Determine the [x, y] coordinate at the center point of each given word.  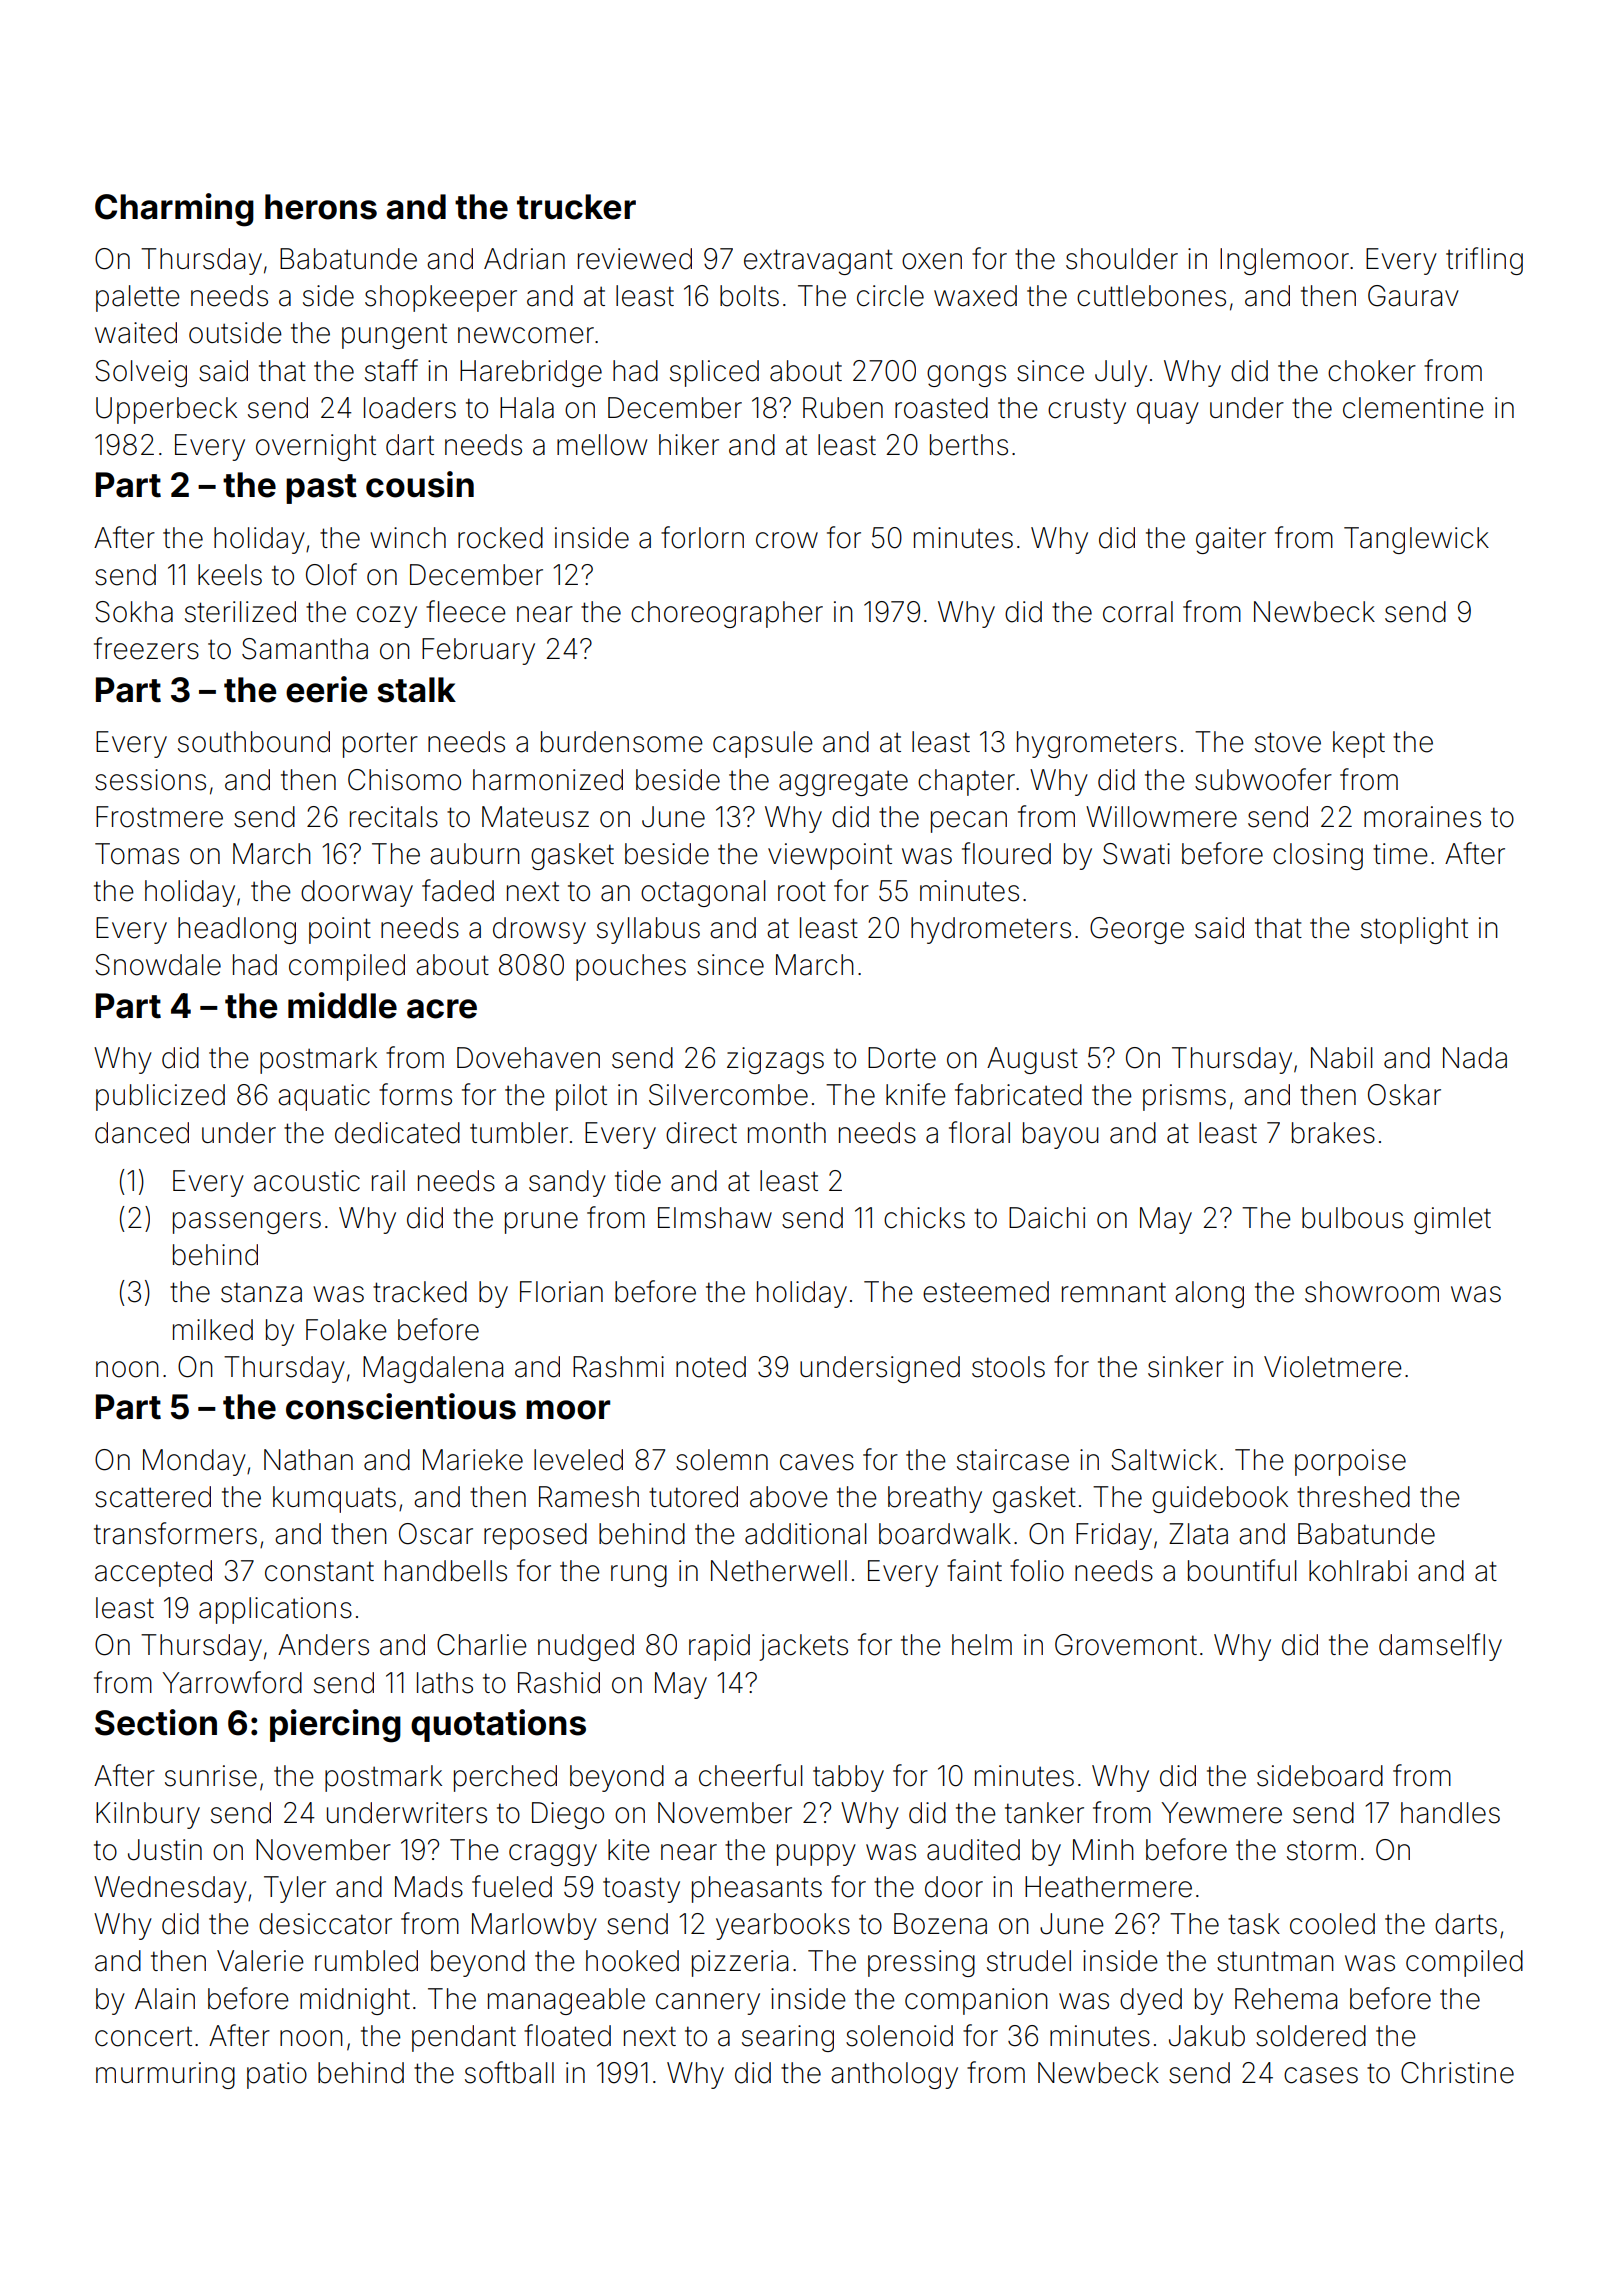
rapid [719, 1647]
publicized [160, 1097]
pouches [631, 967]
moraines [1422, 817]
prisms [1184, 1097]
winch [408, 538]
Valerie [260, 1961]
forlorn [702, 537]
